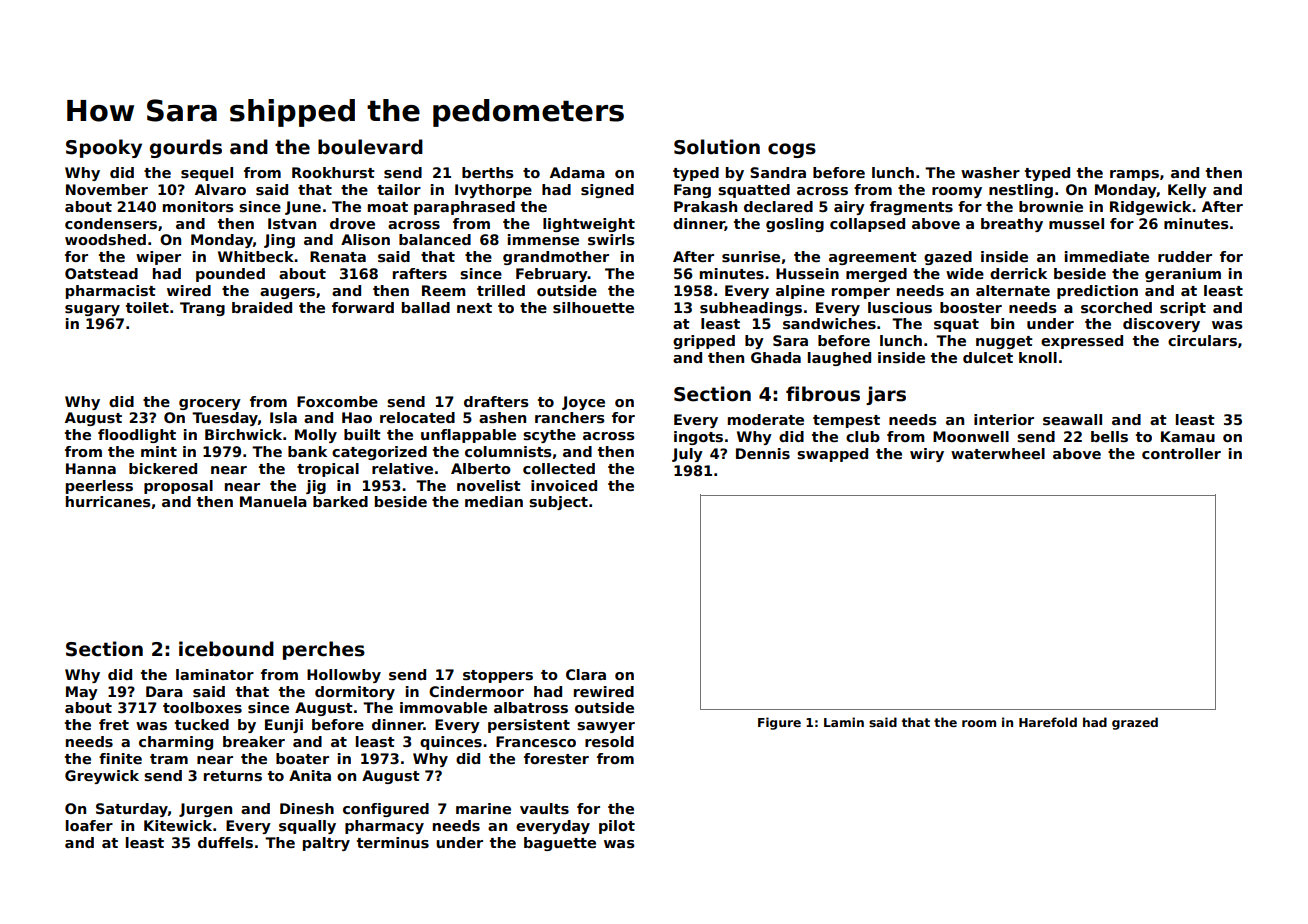 The height and width of the page is (924, 1308). I want to click on waterwheel, so click(998, 453).
